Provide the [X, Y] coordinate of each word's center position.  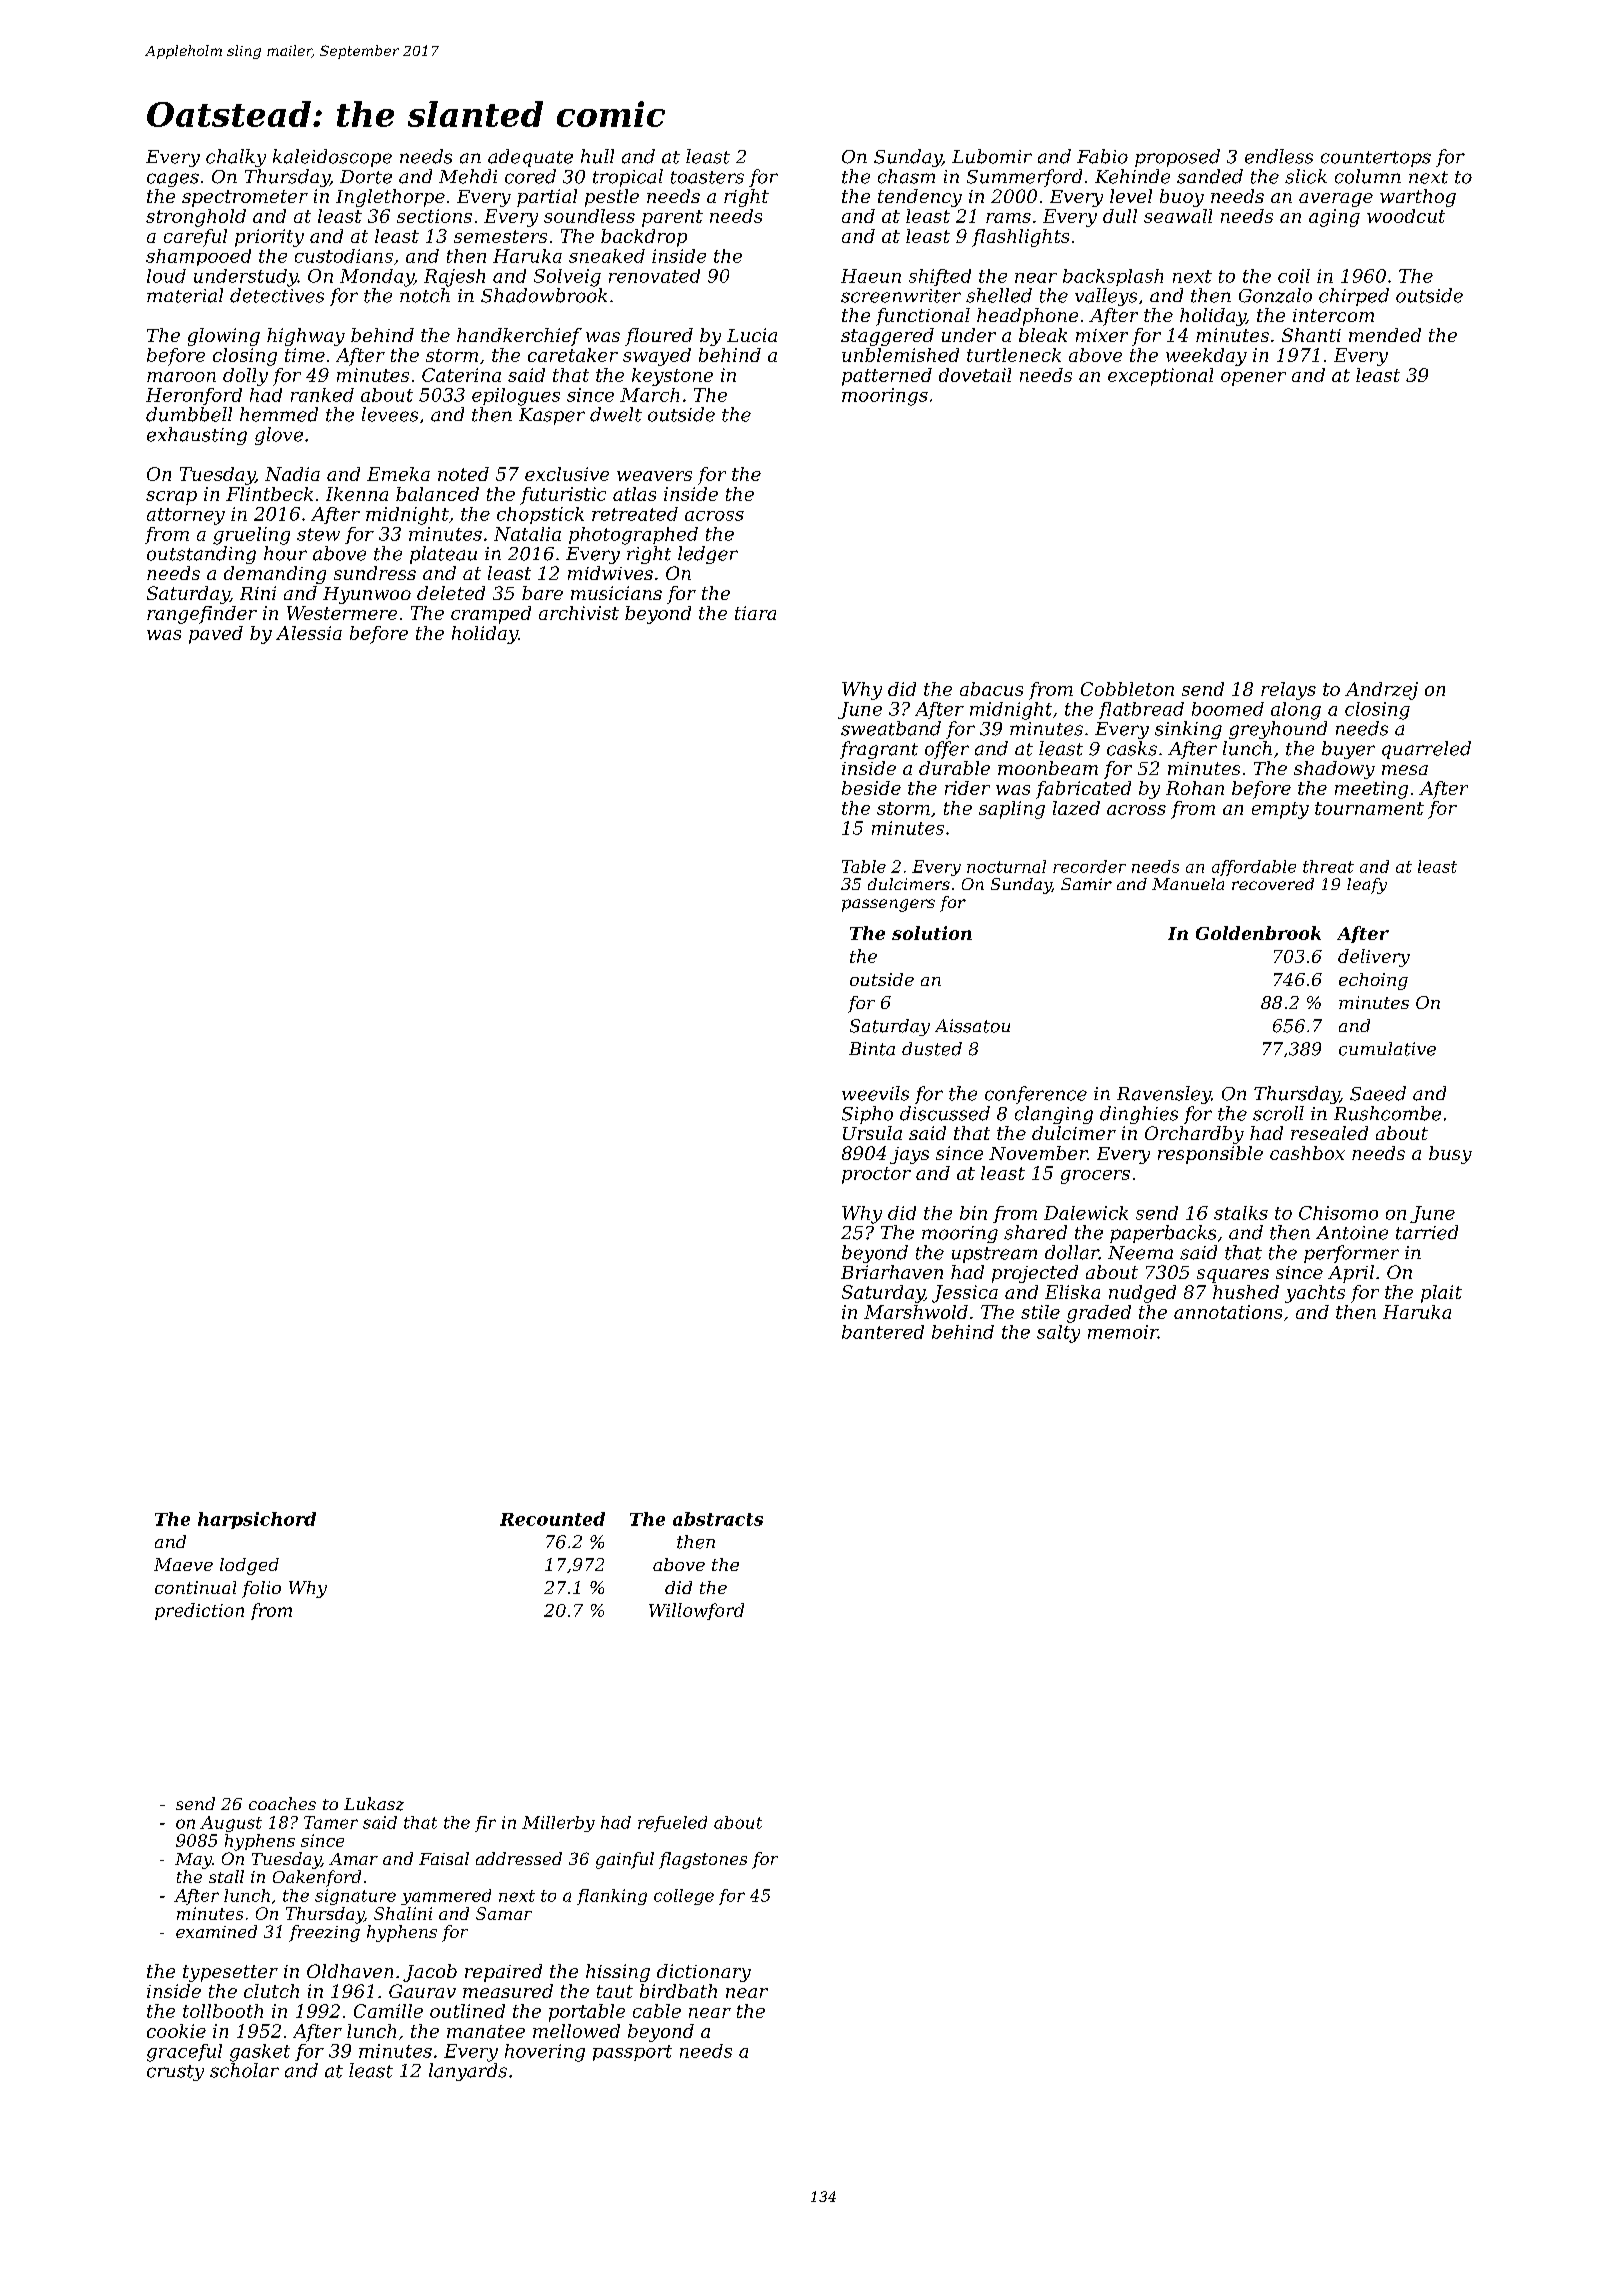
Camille [388, 2011]
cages [173, 180]
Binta [872, 1049]
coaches [282, 1803]
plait [1441, 1294]
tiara [755, 613]
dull [1120, 216]
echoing [1373, 981]
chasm [906, 176]
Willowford [696, 1611]
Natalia [527, 534]
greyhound [1278, 730]
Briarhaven [892, 1272]
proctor [876, 1175]
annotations [1228, 1312]
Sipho [867, 1115]
